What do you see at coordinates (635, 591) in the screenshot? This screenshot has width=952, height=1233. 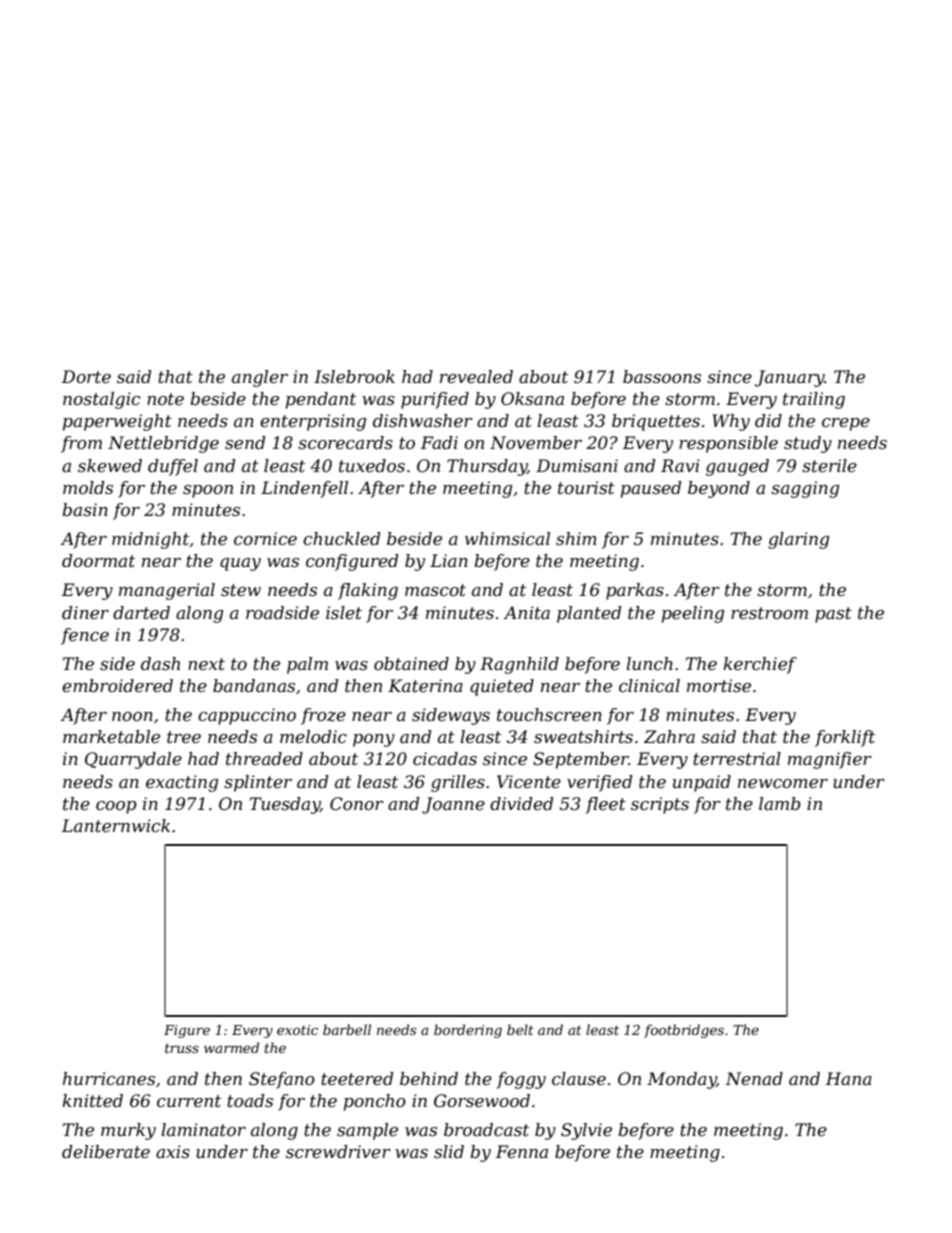 I see `parkas` at bounding box center [635, 591].
